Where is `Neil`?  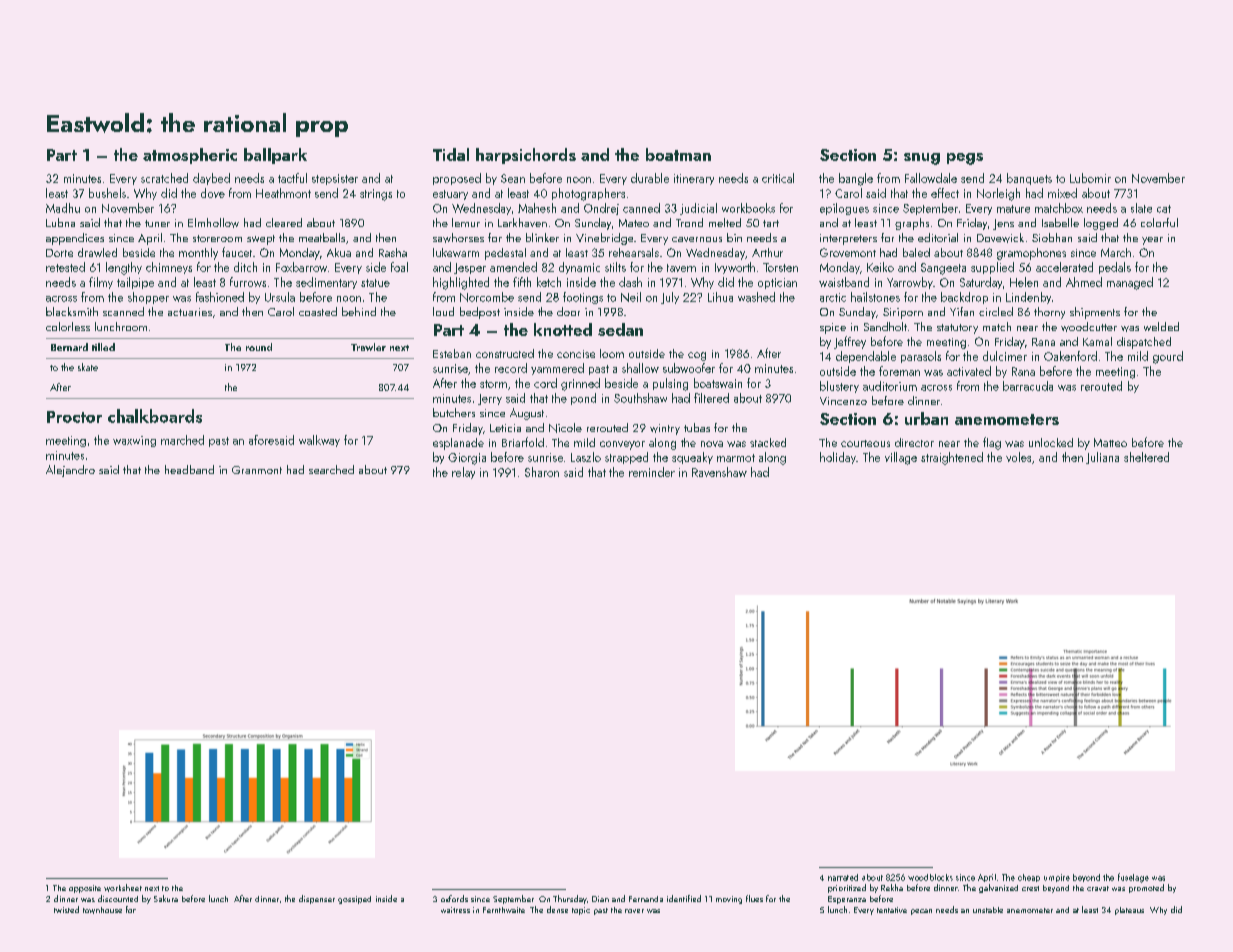
Neil is located at coordinates (631, 297).
